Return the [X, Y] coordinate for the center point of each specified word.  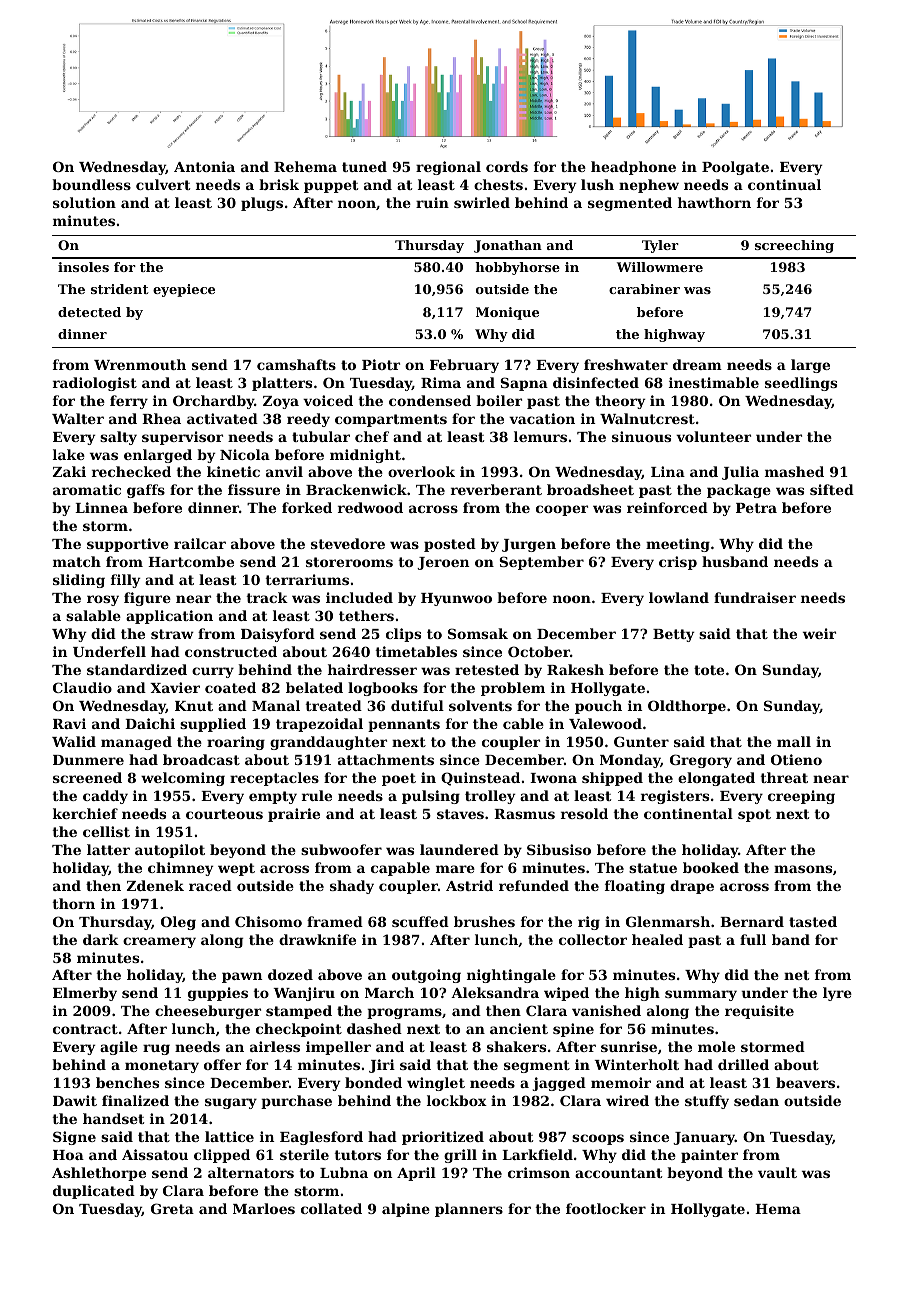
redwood [370, 507]
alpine [406, 1210]
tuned [364, 166]
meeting [678, 545]
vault [777, 1172]
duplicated [94, 1192]
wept [236, 869]
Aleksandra [495, 992]
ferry [129, 402]
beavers [805, 1082]
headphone [633, 168]
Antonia [204, 166]
